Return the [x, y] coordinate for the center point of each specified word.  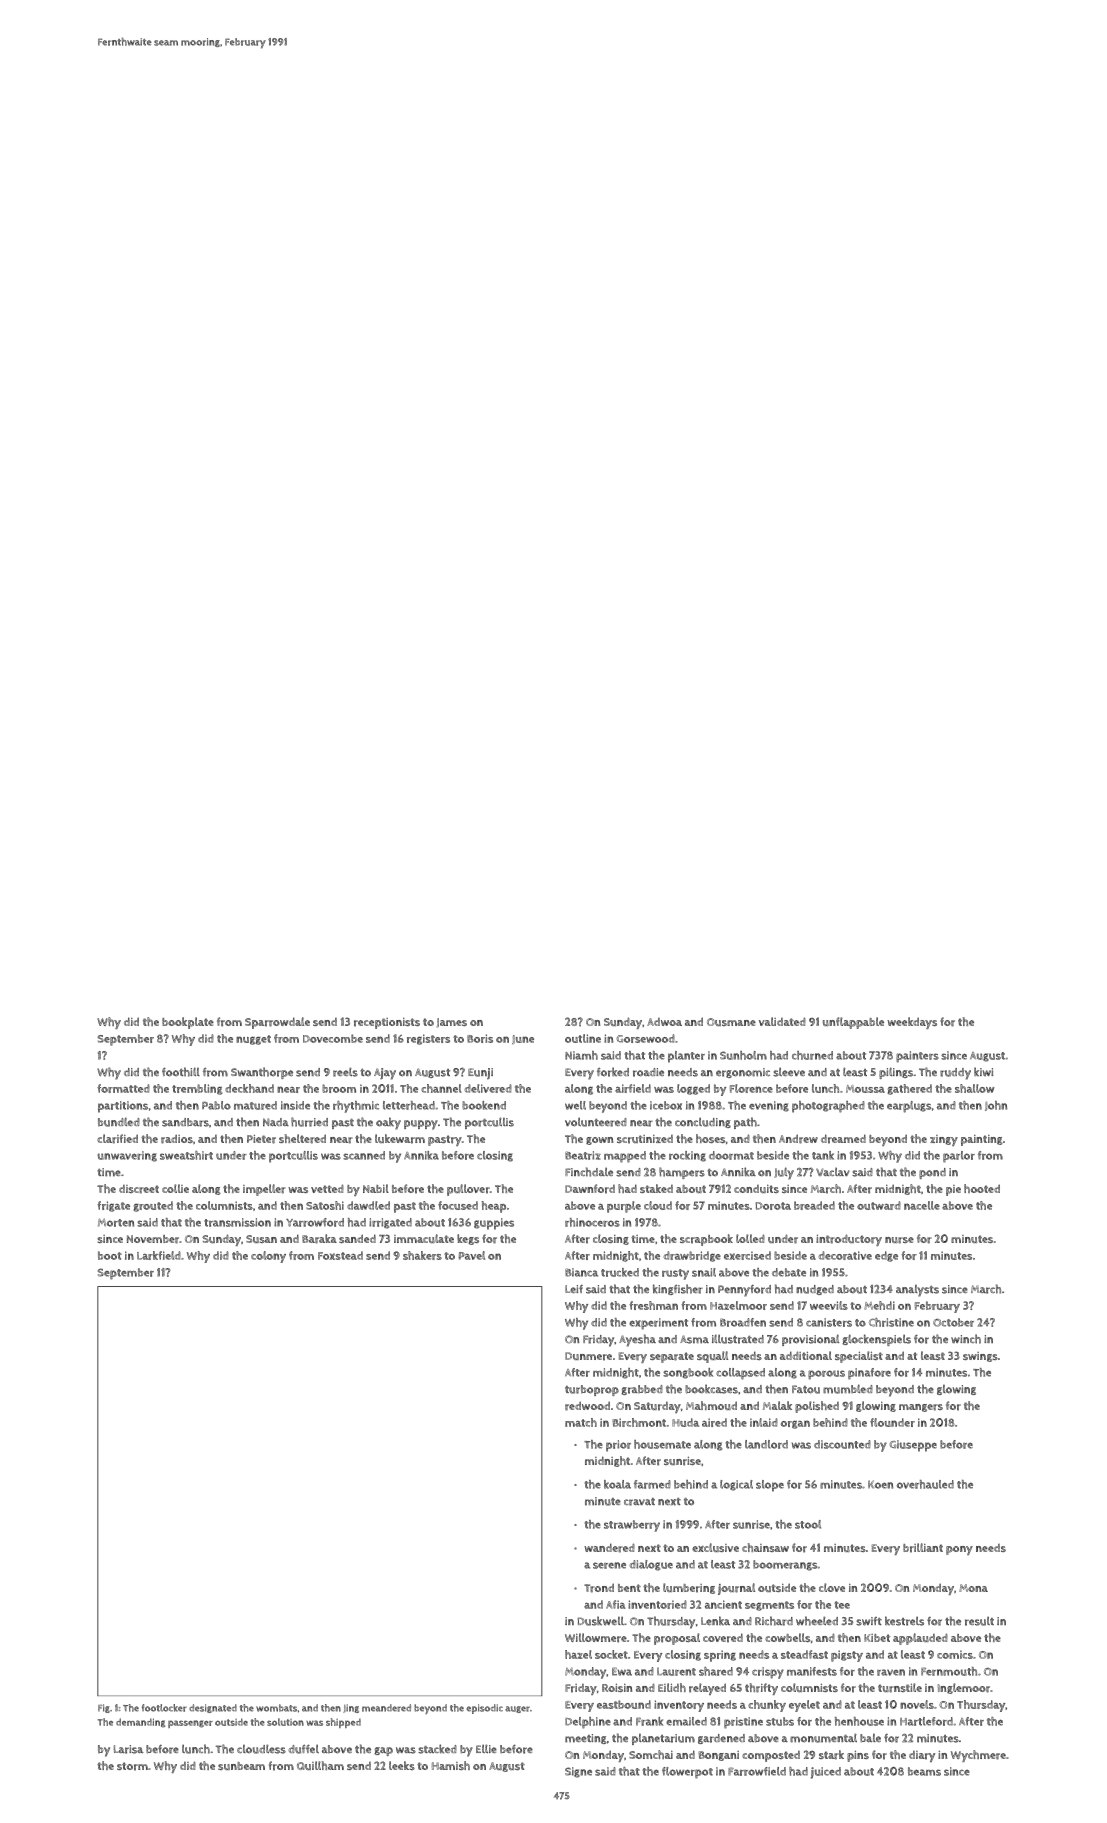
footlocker [164, 1708]
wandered [609, 1548]
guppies [494, 1224]
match [581, 1422]
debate [789, 1272]
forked [613, 1072]
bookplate [188, 1023]
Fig [104, 1708]
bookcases [711, 1389]
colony [268, 1257]
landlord [766, 1444]
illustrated [738, 1339]
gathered [909, 1089]
